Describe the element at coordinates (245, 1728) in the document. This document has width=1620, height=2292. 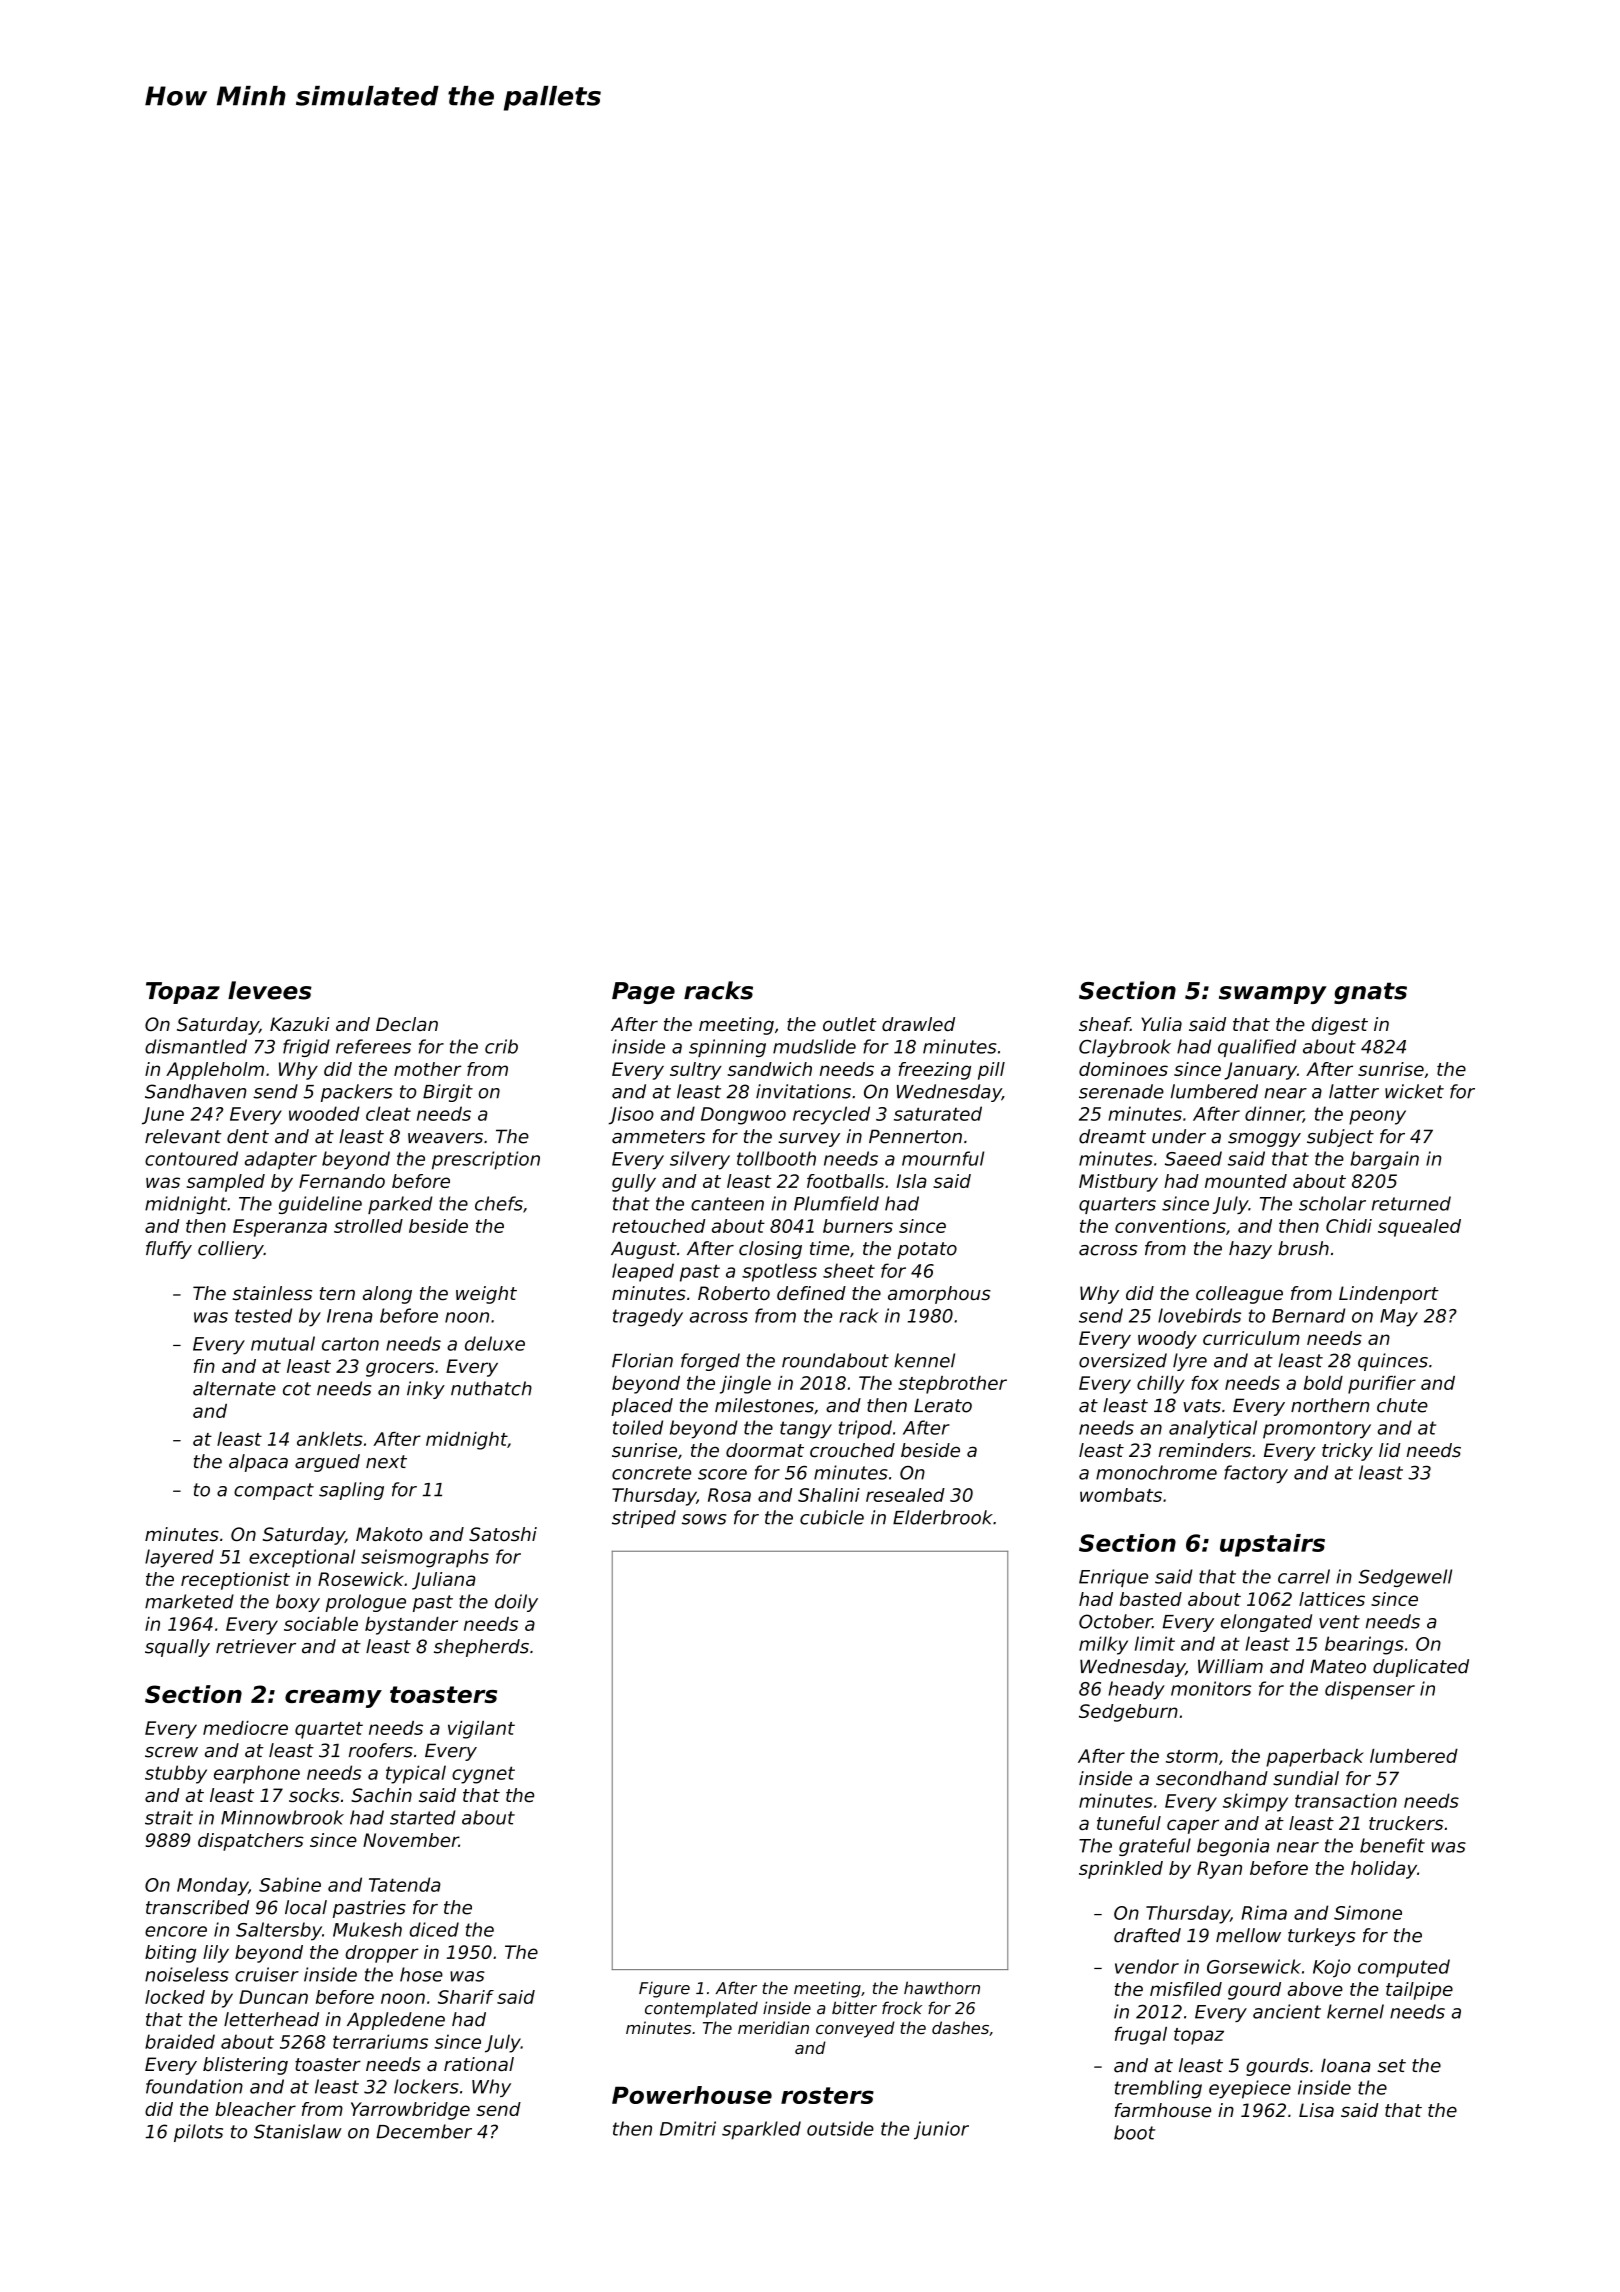
I see `mediocre` at that location.
